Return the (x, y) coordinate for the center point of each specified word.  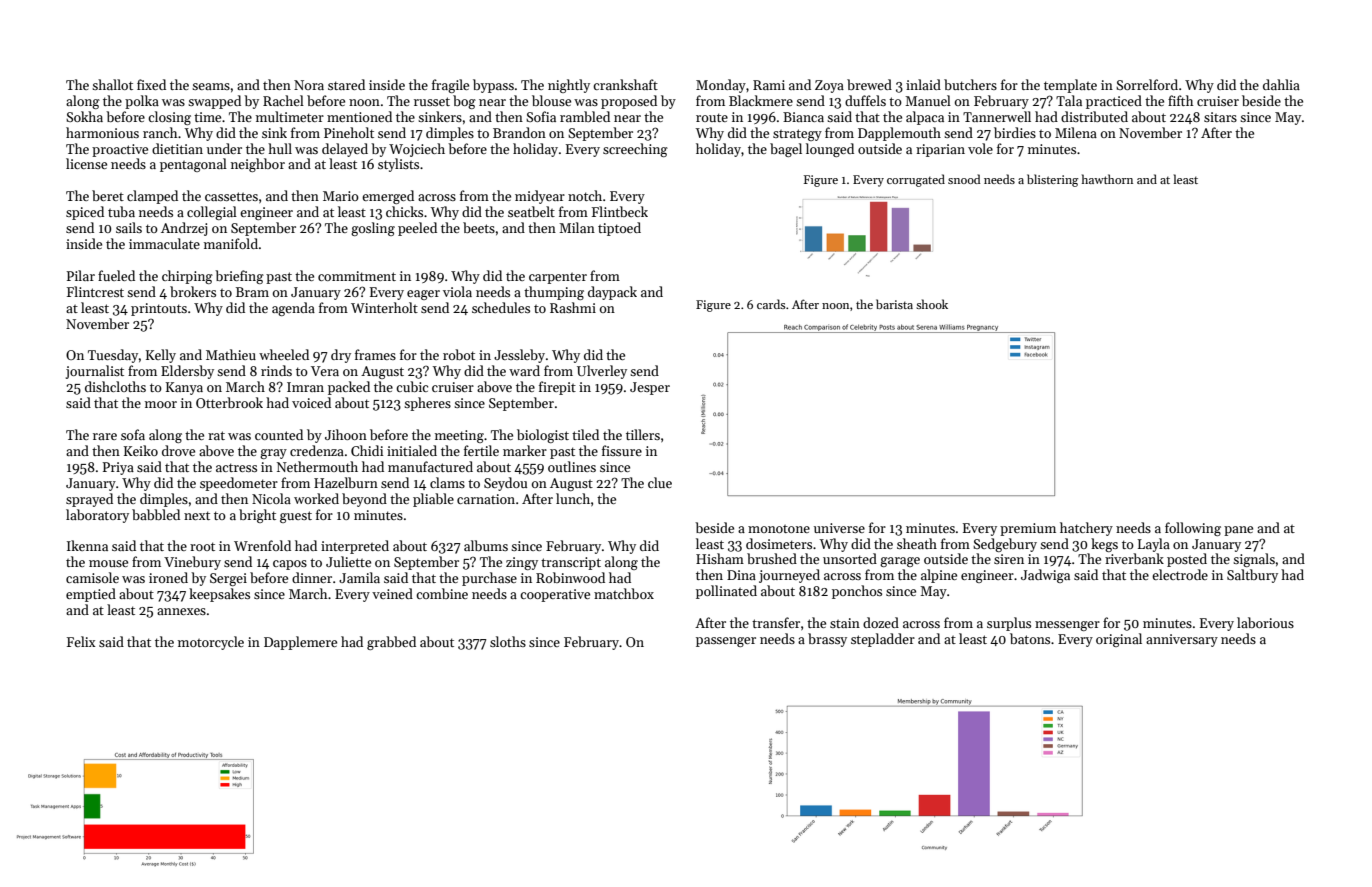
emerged (388, 197)
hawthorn (1107, 179)
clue (660, 482)
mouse (108, 563)
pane (1238, 531)
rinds (276, 370)
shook (932, 304)
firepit (557, 388)
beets (479, 227)
